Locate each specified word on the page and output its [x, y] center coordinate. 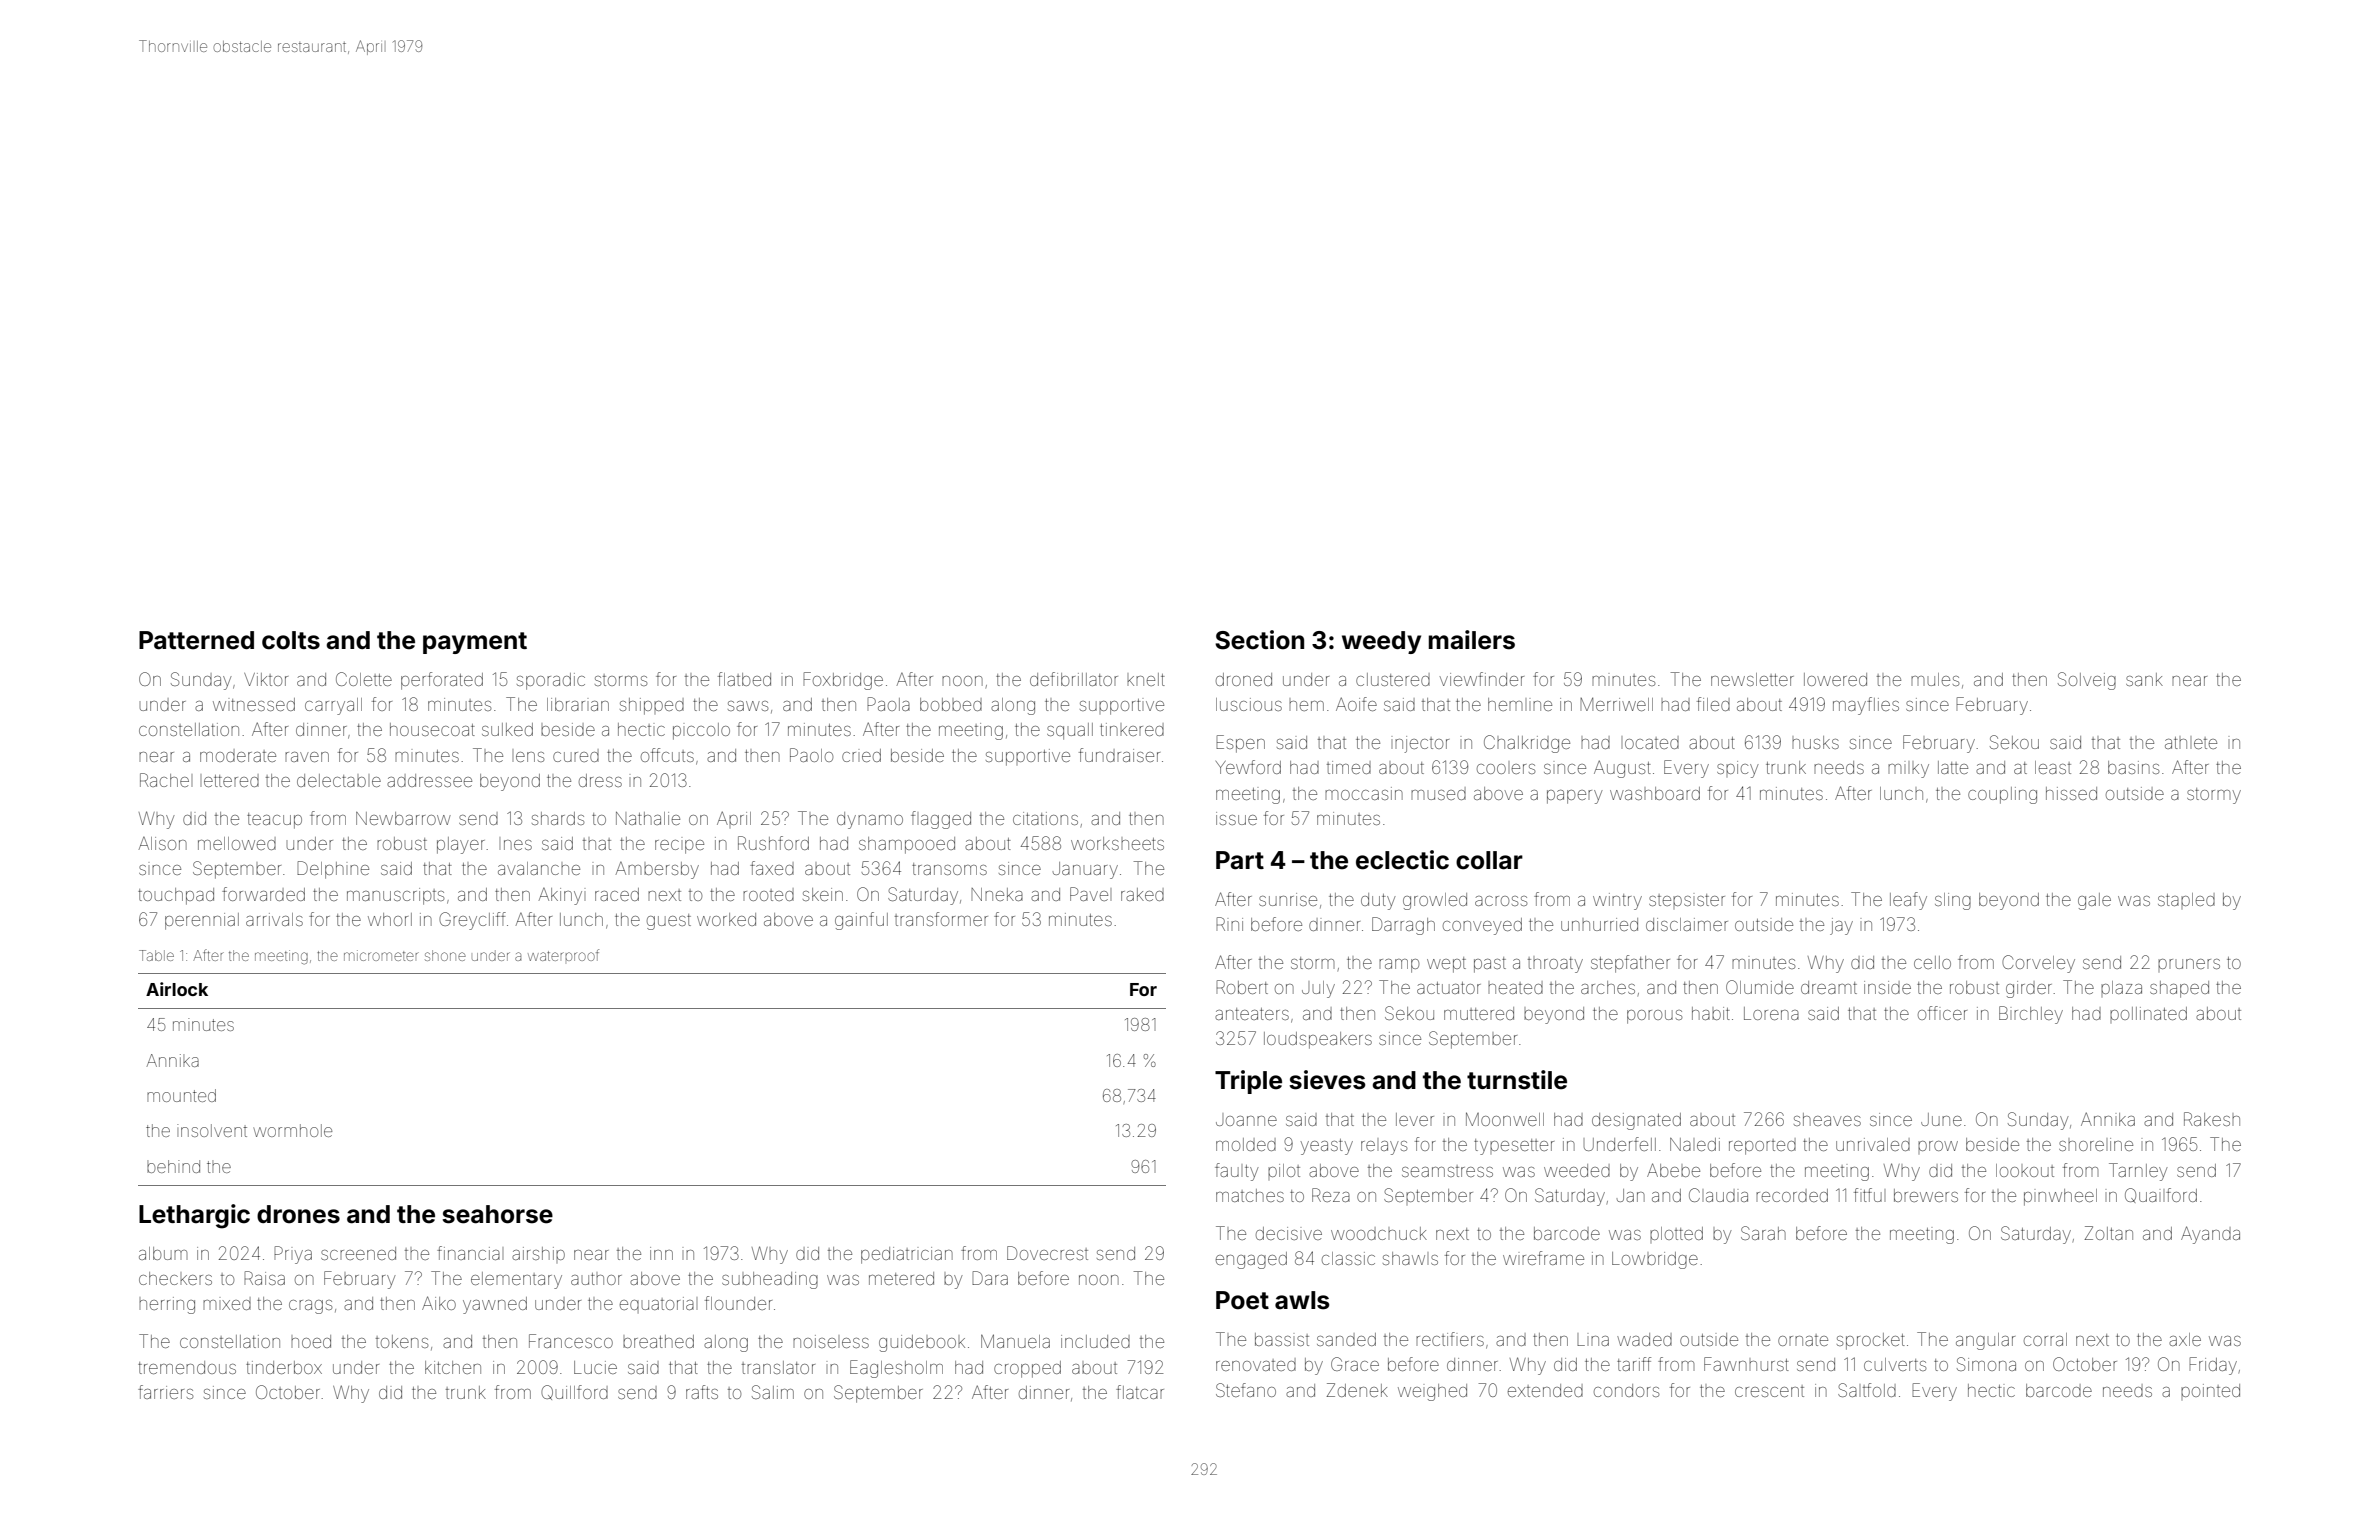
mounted [181, 1095]
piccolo [701, 731]
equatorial [657, 1305]
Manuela [1015, 1341]
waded [1644, 1339]
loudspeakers [1318, 1040]
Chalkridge [1527, 744]
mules [1935, 679]
